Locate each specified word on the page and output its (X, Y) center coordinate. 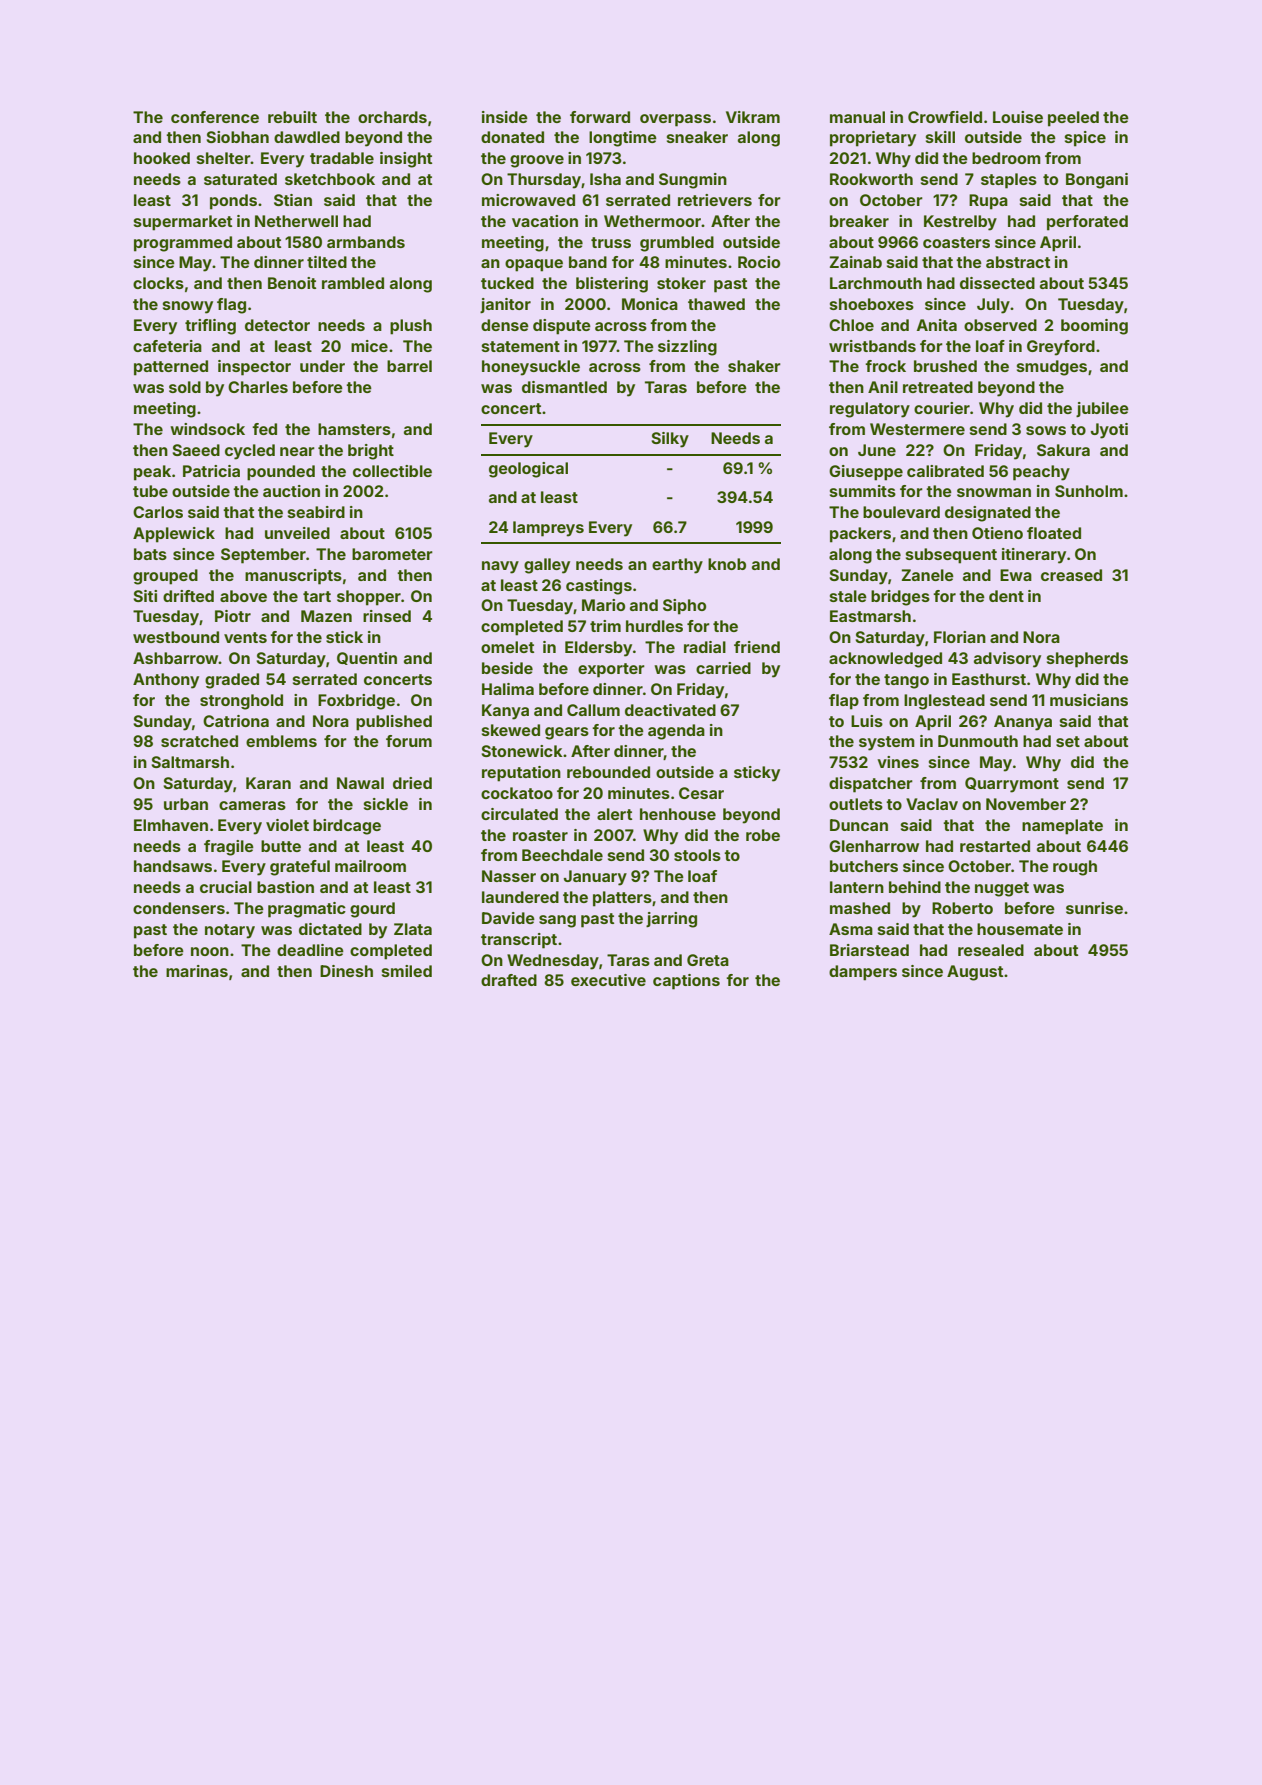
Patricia (211, 471)
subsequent (951, 556)
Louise (1018, 117)
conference (215, 117)
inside (505, 117)
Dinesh (346, 971)
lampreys (548, 529)
